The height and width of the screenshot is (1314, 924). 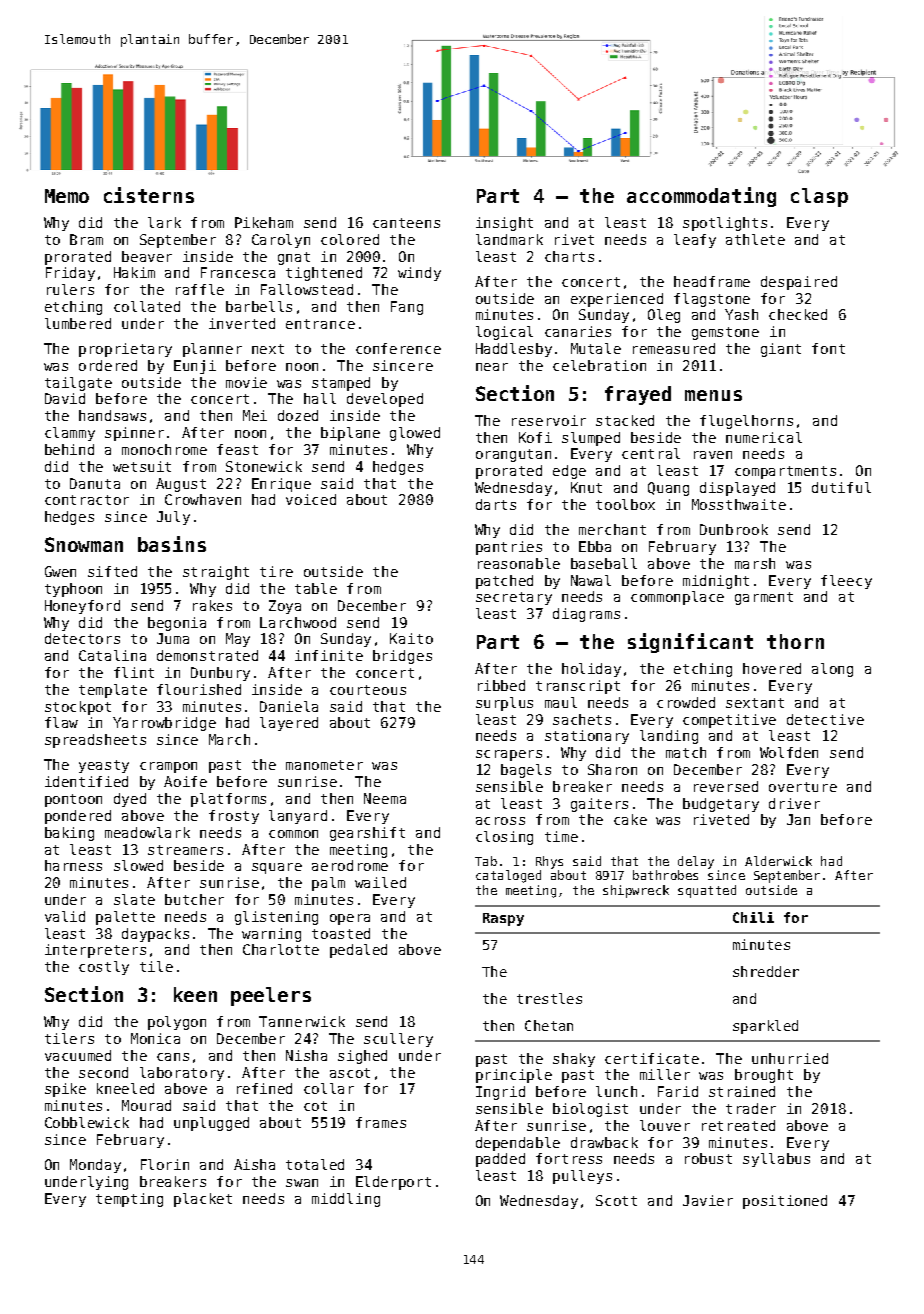 I want to click on canteens, so click(x=406, y=223).
